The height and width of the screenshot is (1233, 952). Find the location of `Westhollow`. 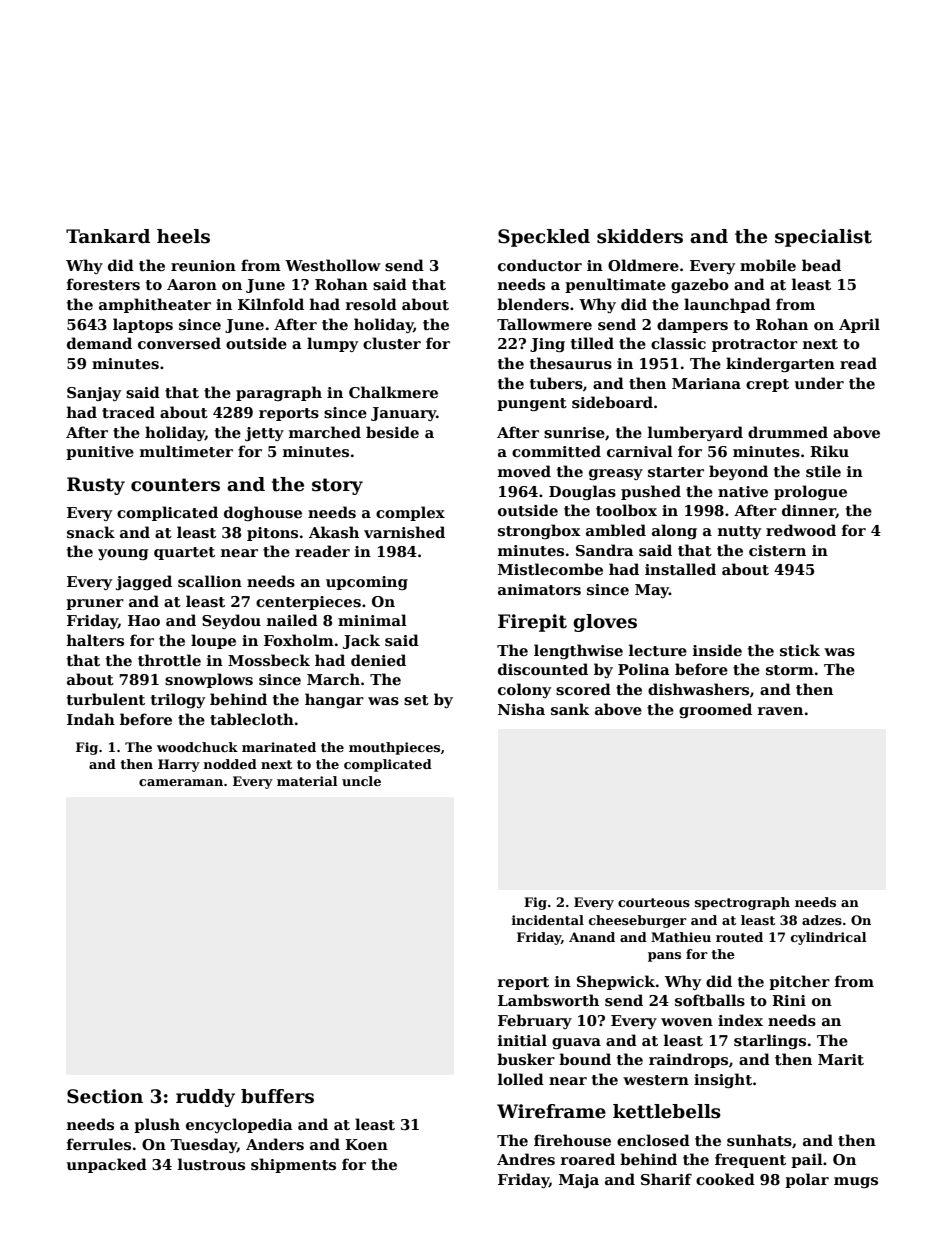

Westhollow is located at coordinates (333, 265).
